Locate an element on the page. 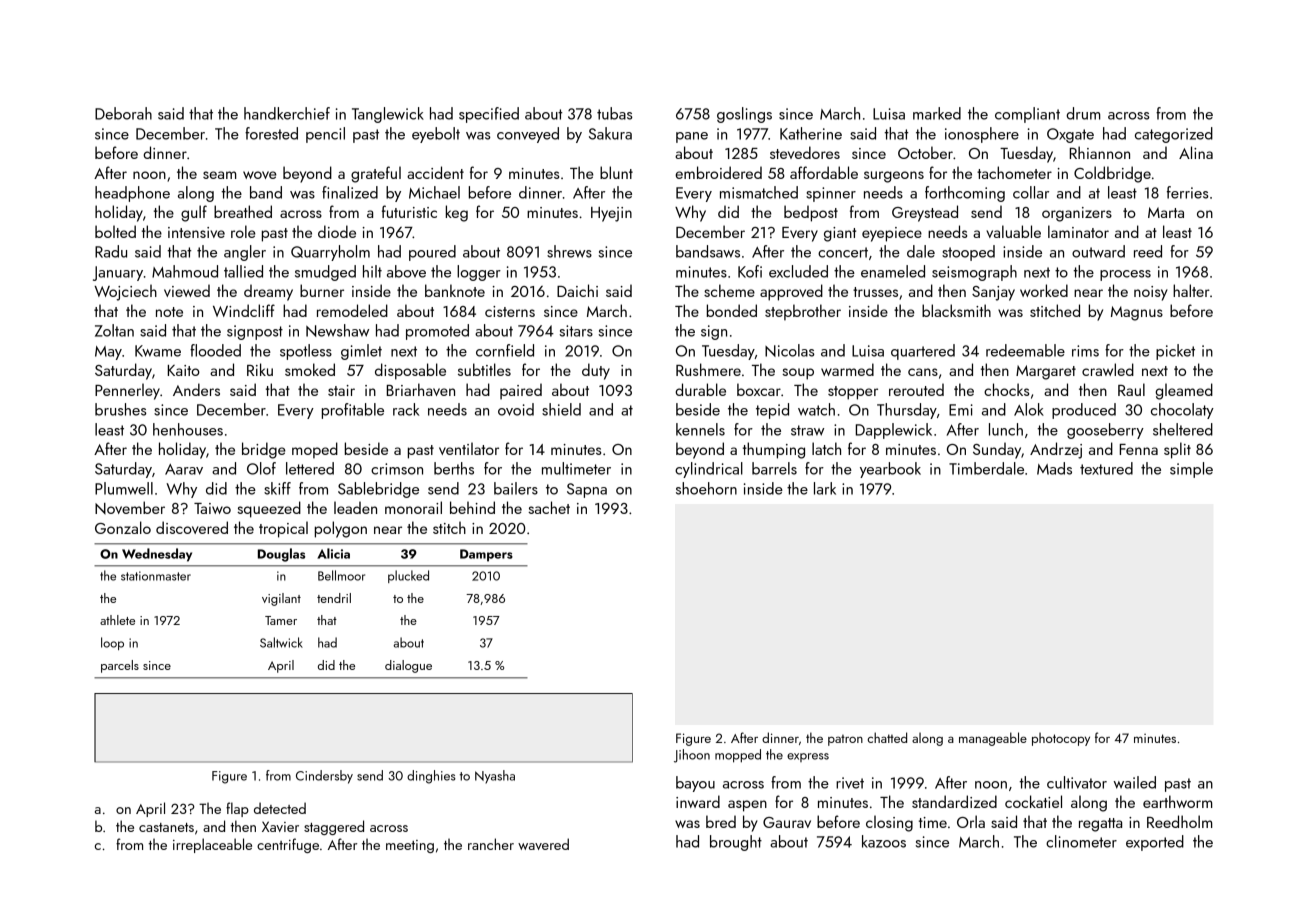 The height and width of the image is (924, 1308). categorized is located at coordinates (1174, 135).
